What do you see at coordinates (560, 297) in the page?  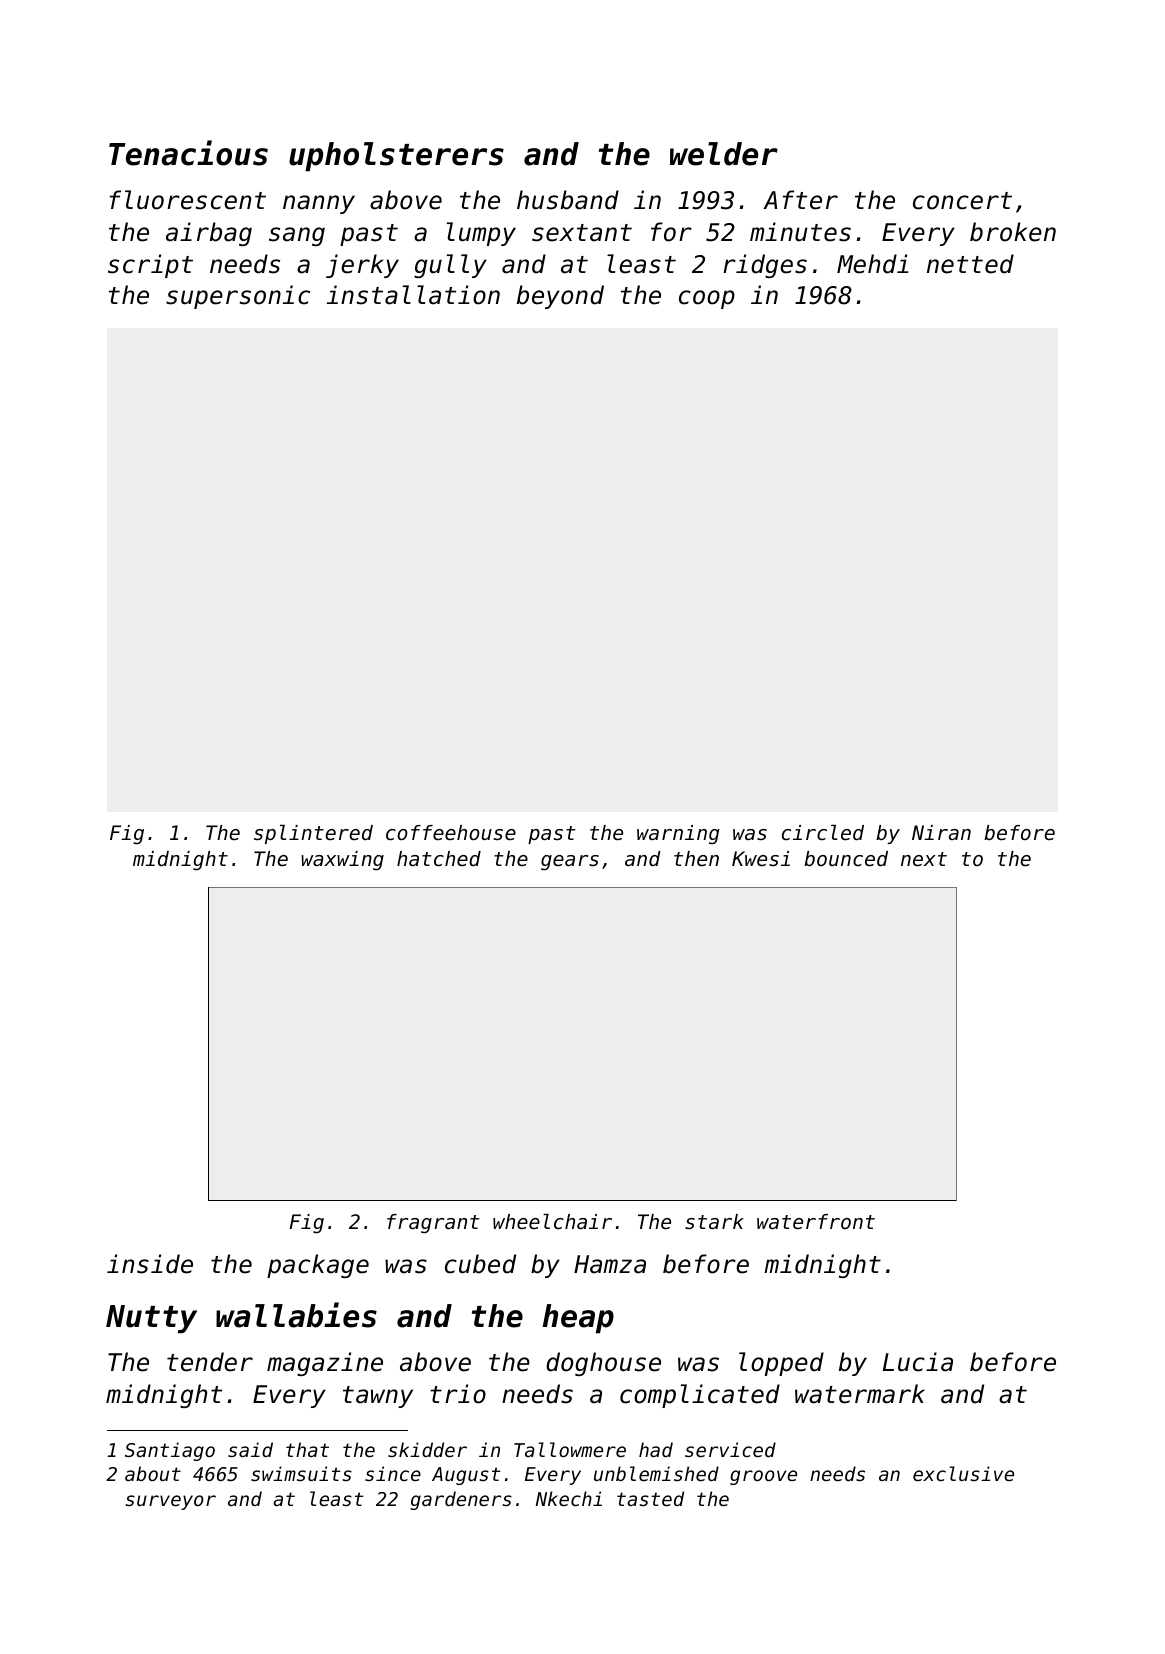 I see `beyond` at bounding box center [560, 297].
